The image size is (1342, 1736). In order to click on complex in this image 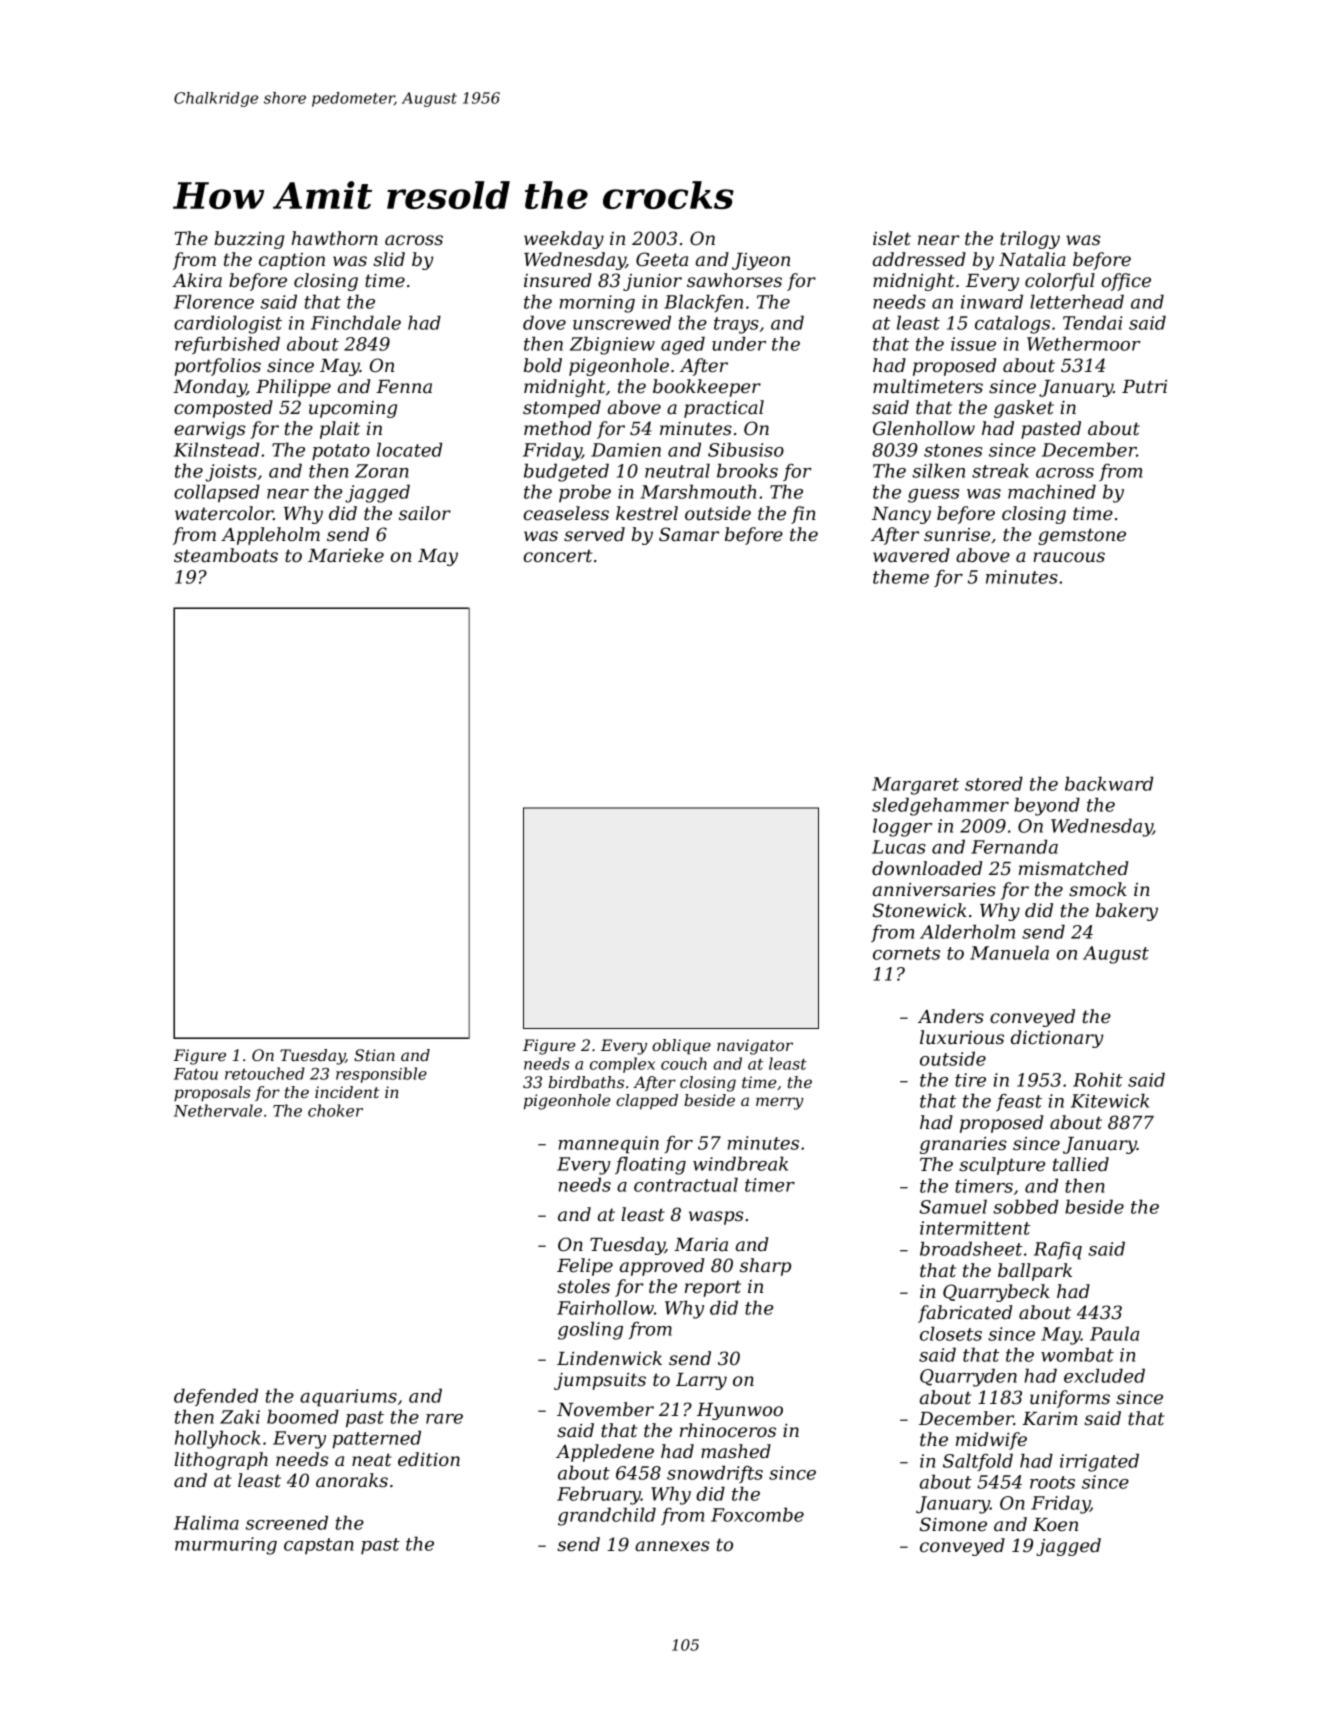, I will do `click(622, 1065)`.
